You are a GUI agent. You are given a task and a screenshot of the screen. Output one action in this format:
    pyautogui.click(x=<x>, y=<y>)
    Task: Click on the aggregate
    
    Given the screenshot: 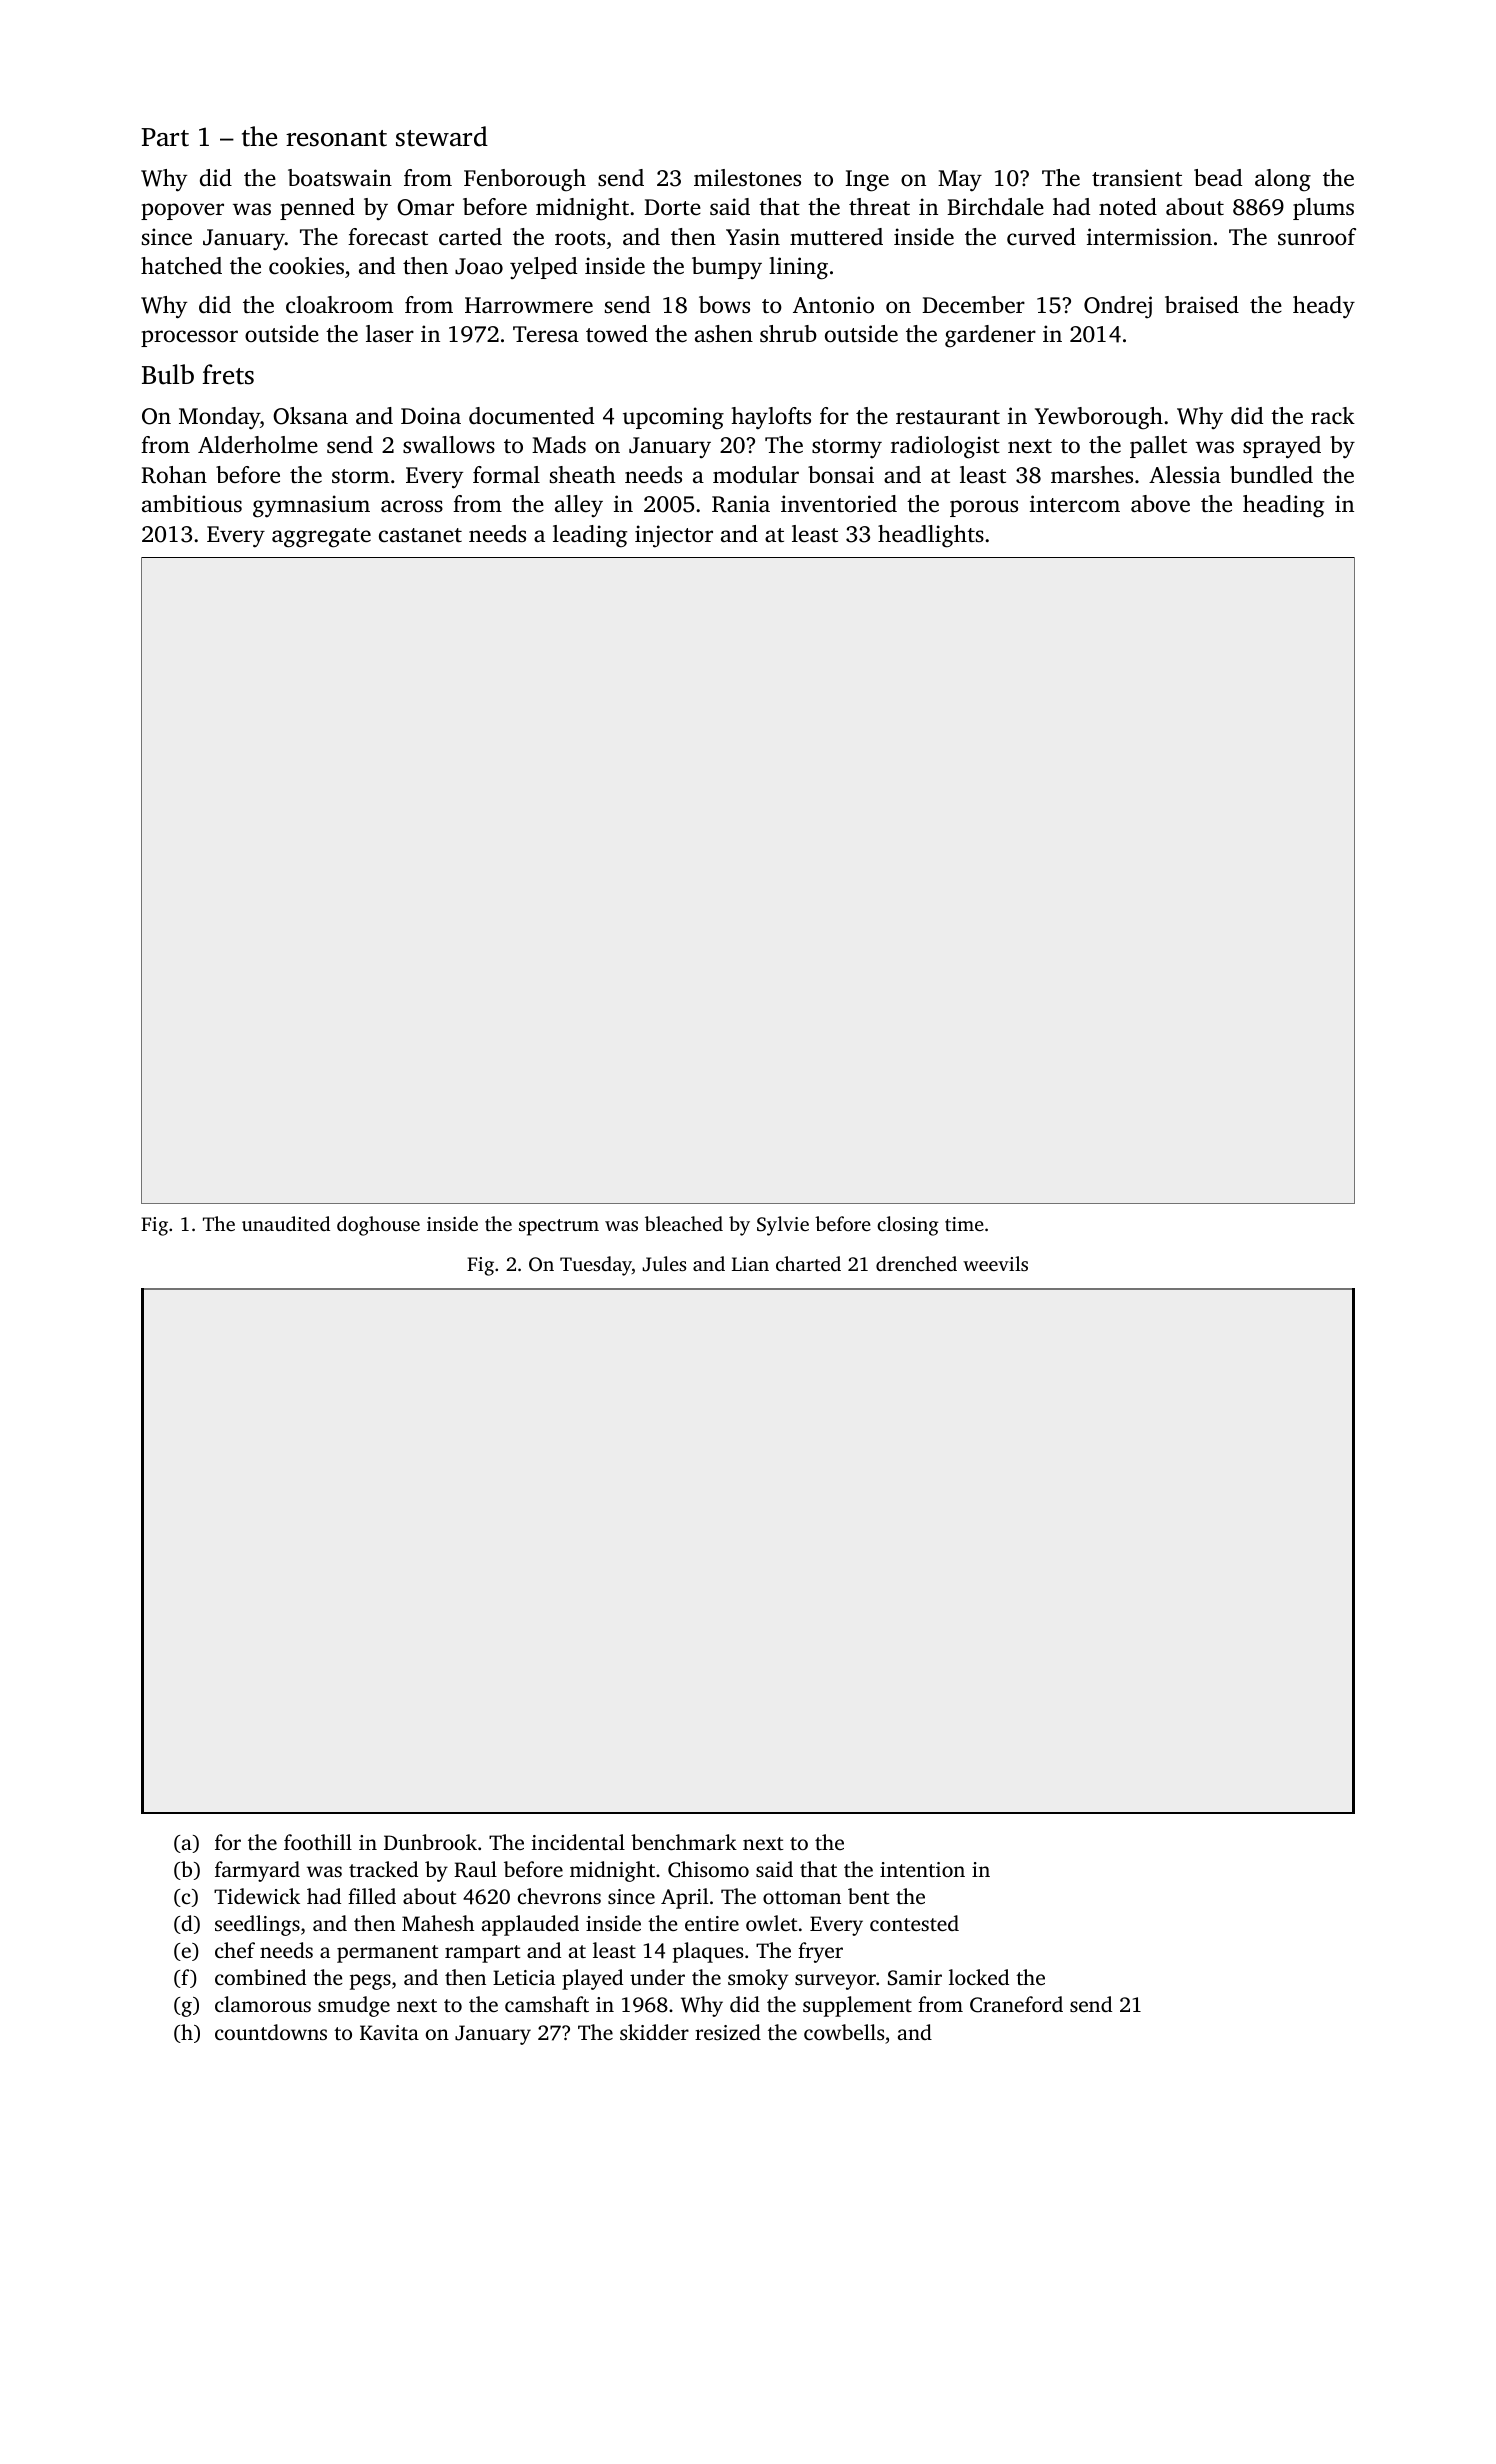 What is the action you would take?
    pyautogui.click(x=321, y=538)
